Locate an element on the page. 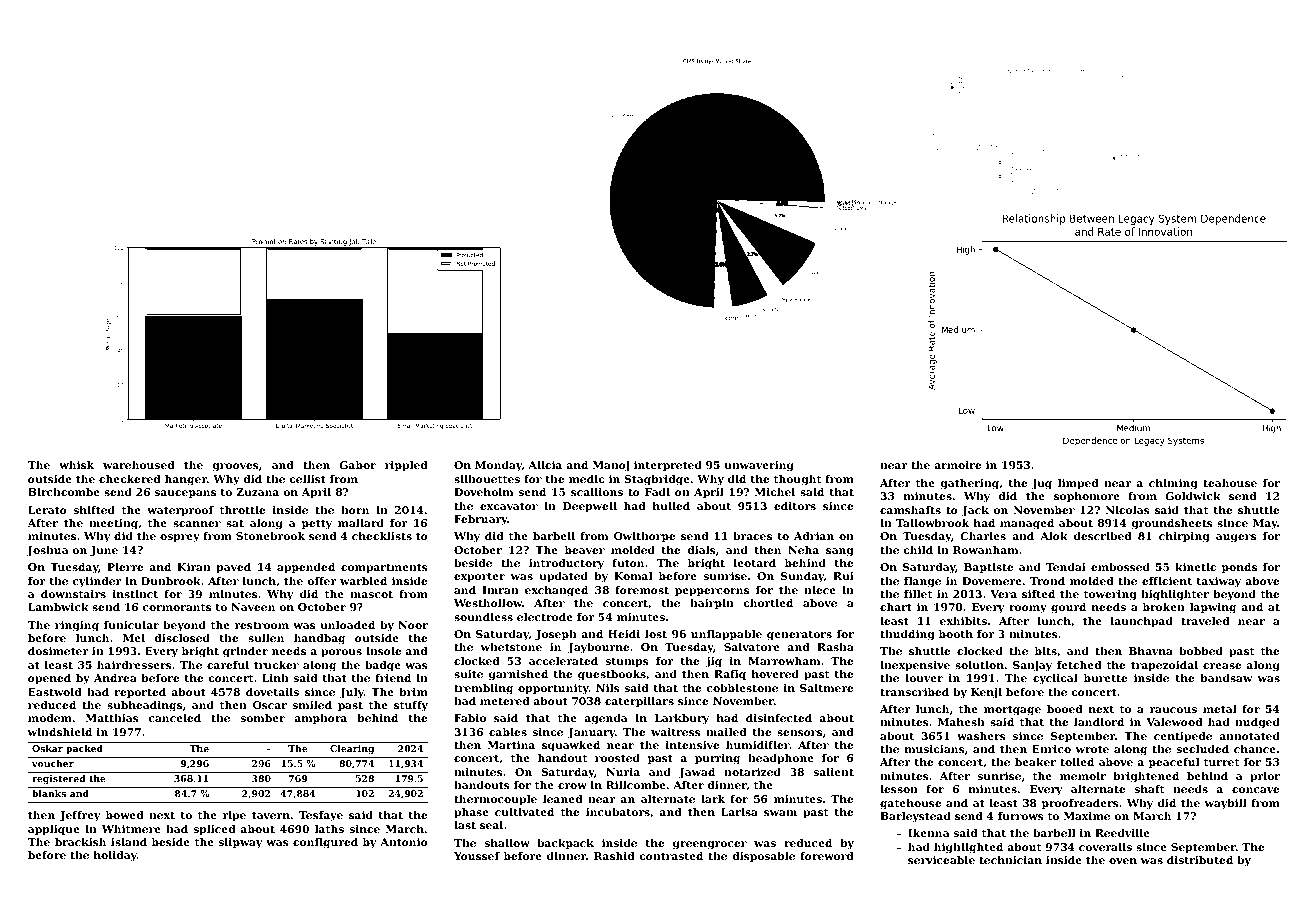 This document has width=1308, height=924. ripe is located at coordinates (234, 816).
